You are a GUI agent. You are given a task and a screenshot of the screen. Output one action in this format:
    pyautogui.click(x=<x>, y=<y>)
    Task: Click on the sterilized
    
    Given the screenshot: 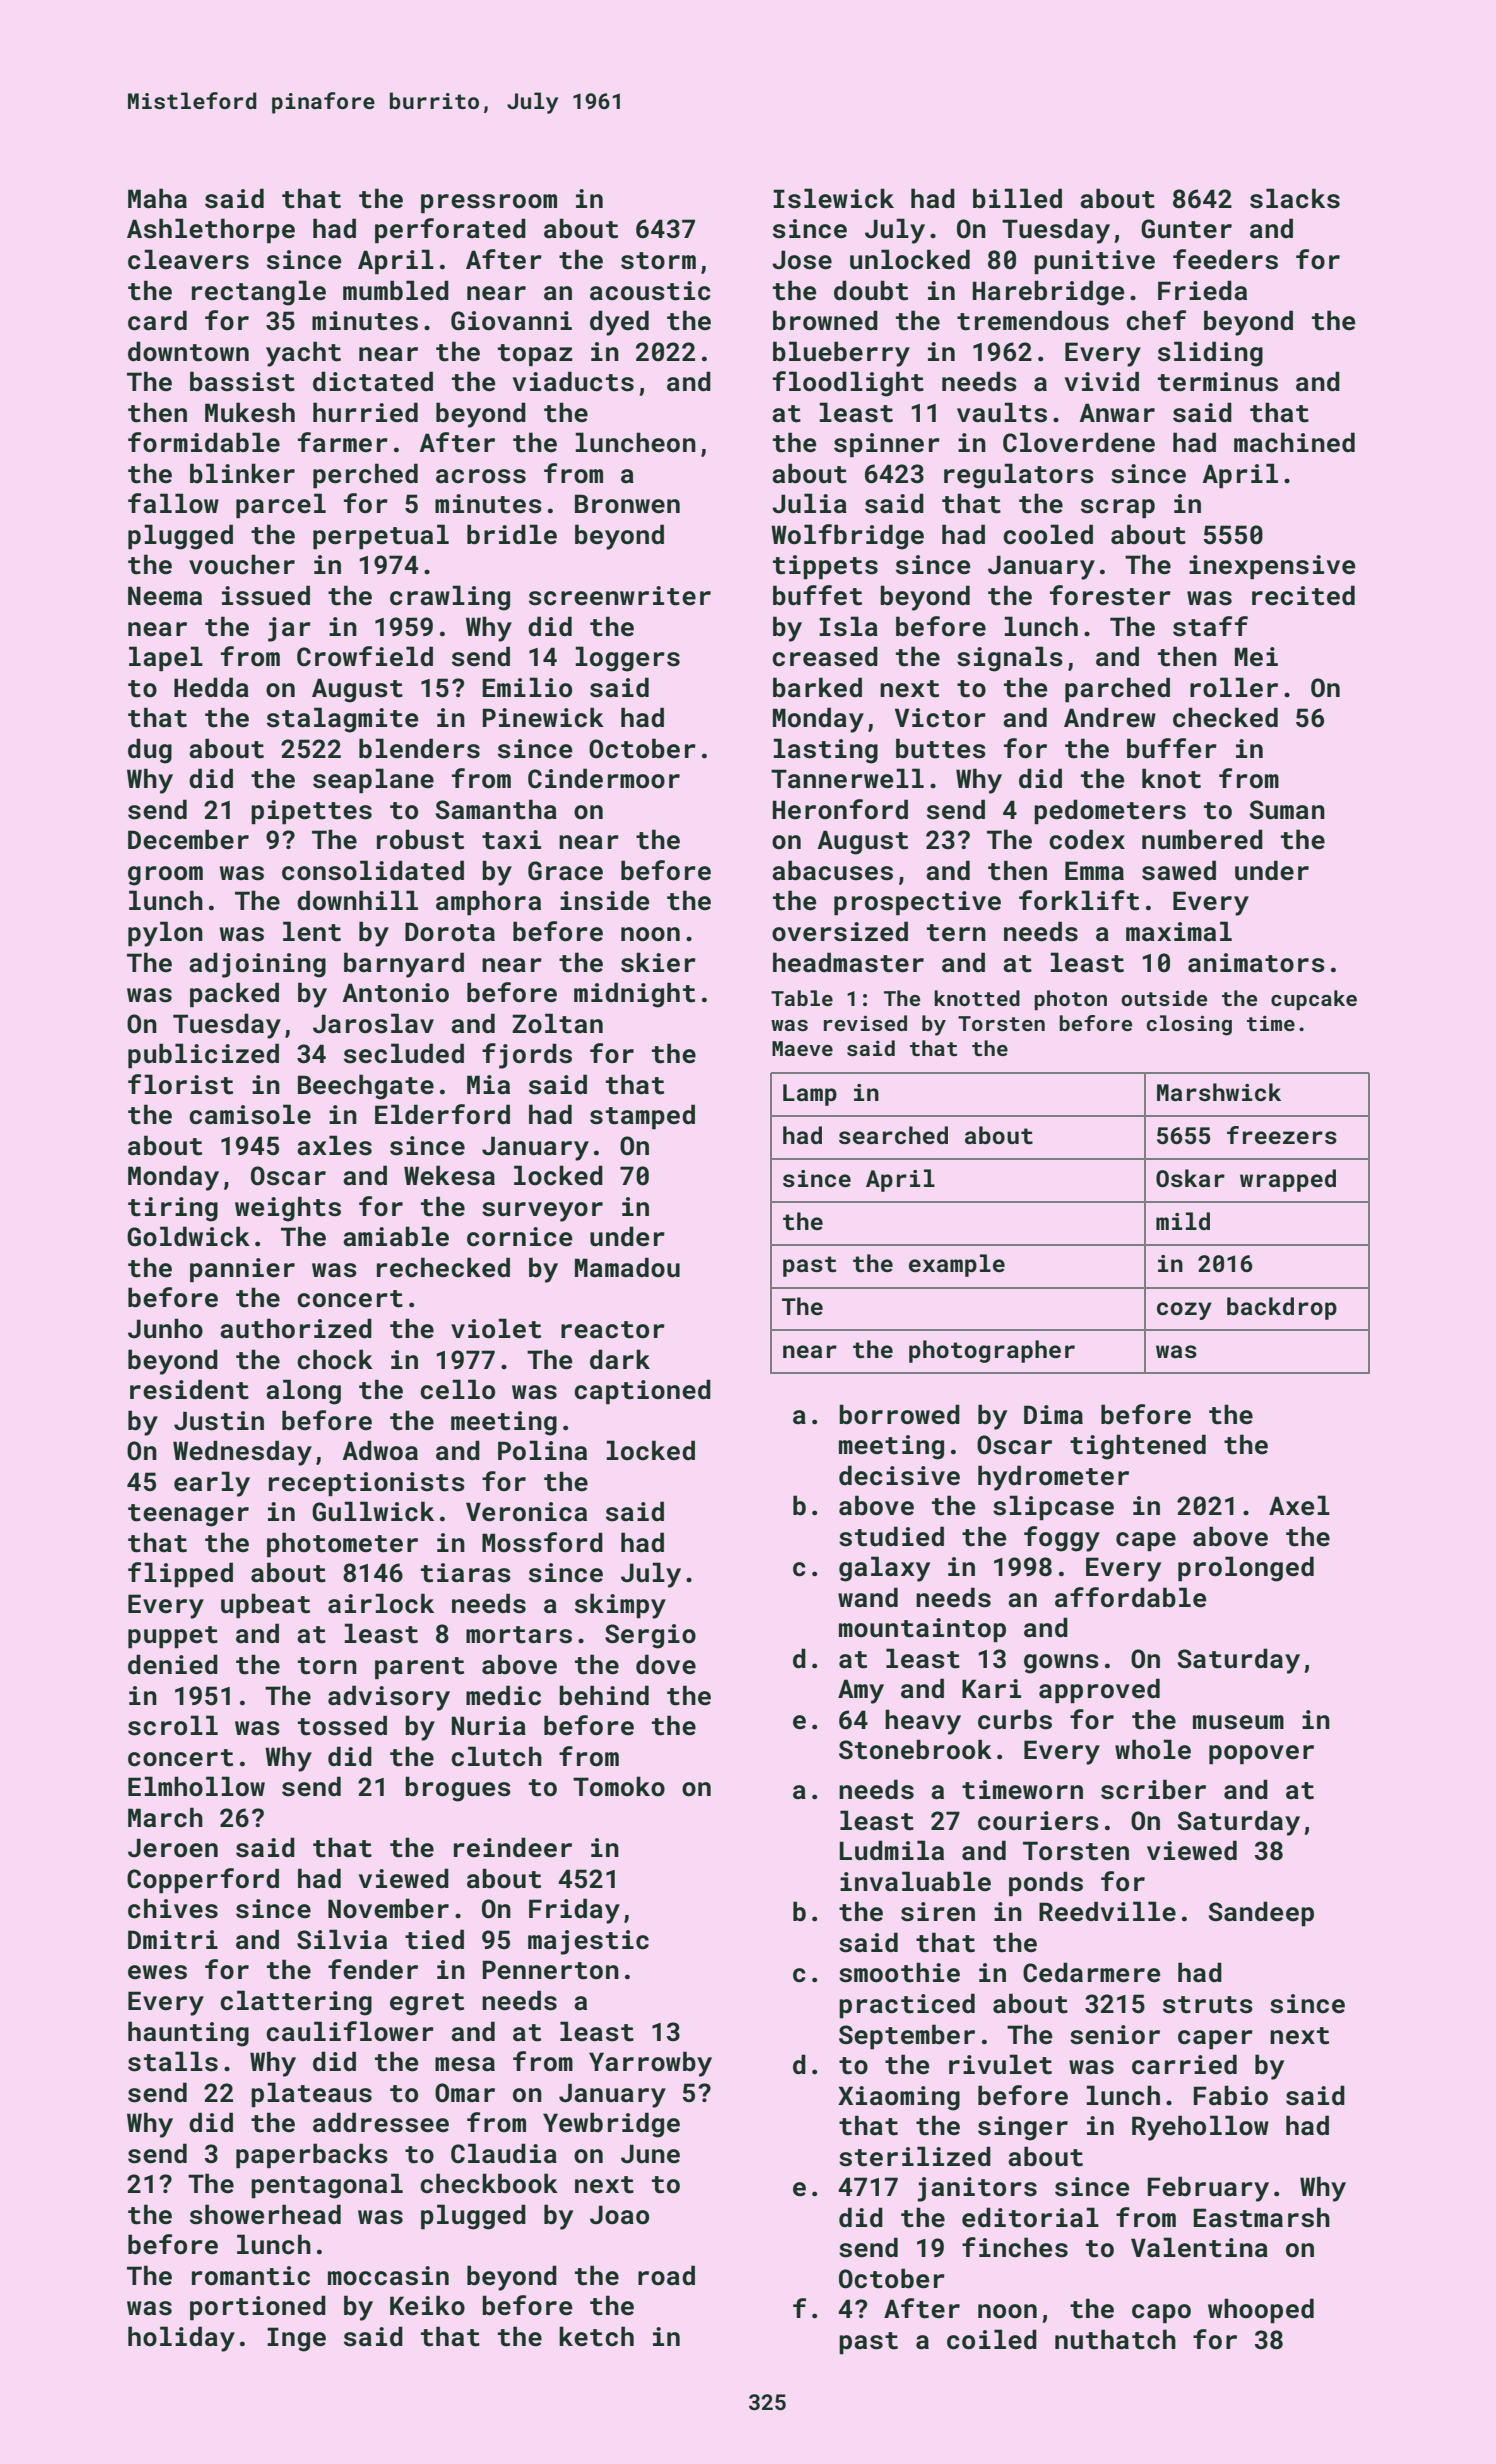 What is the action you would take?
    pyautogui.click(x=915, y=2156)
